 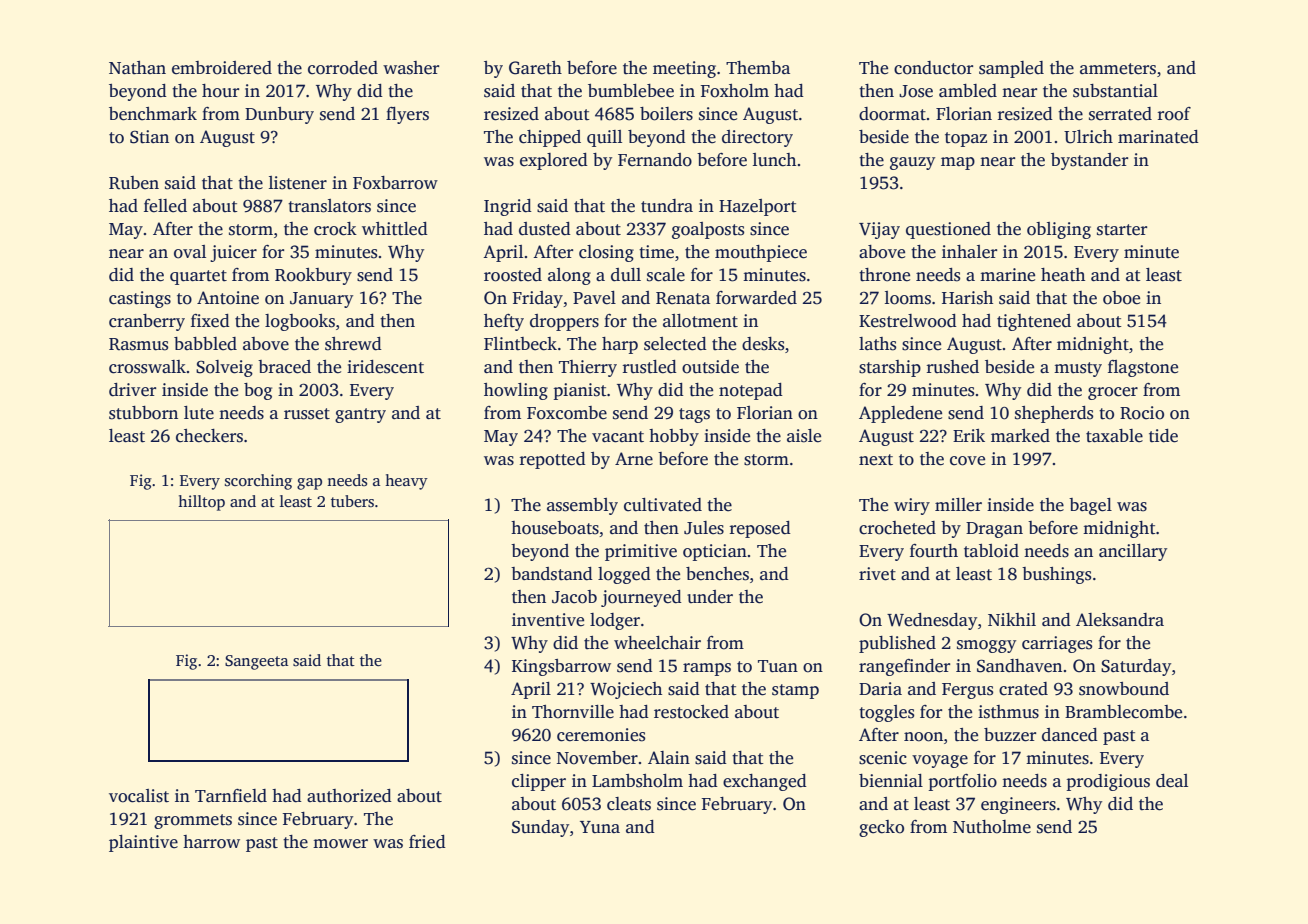 I want to click on Friday, so click(x=537, y=299).
